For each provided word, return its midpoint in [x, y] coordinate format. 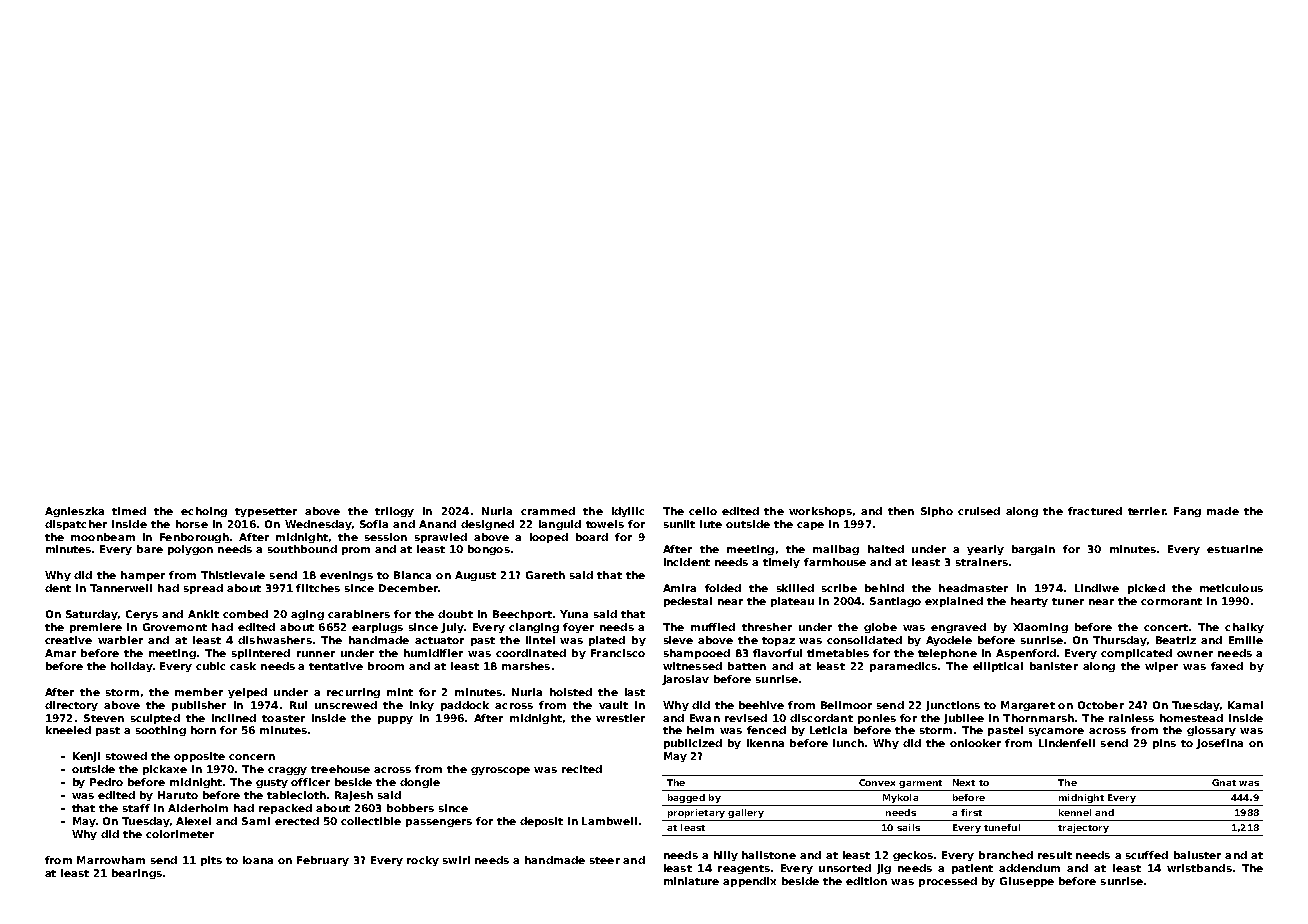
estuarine [1235, 549]
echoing [204, 512]
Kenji [86, 757]
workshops [820, 512]
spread [203, 589]
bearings [137, 874]
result [1055, 855]
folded [723, 588]
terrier [1146, 511]
